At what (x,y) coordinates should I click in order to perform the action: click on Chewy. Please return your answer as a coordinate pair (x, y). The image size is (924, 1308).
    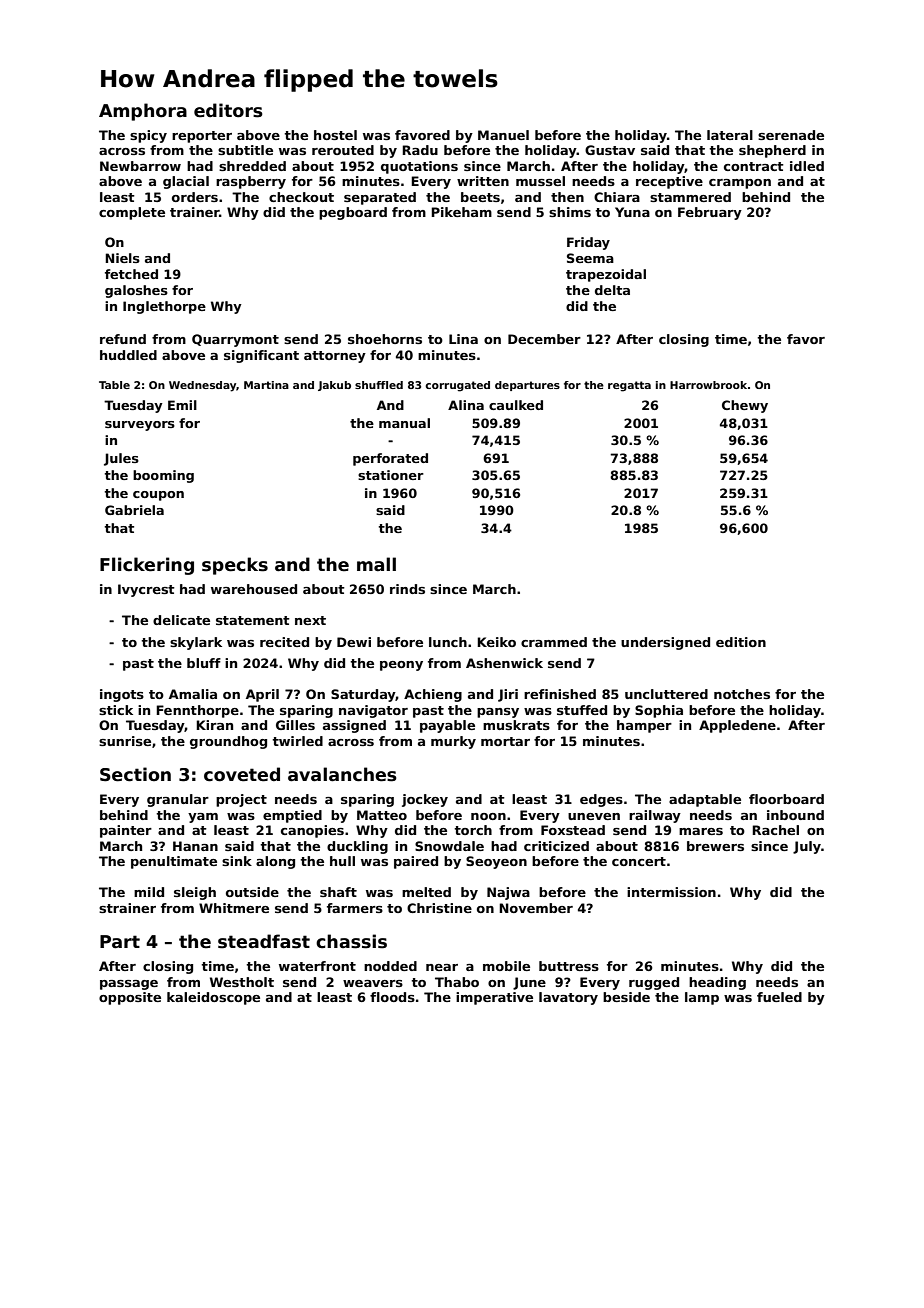
    Looking at the image, I should click on (745, 406).
